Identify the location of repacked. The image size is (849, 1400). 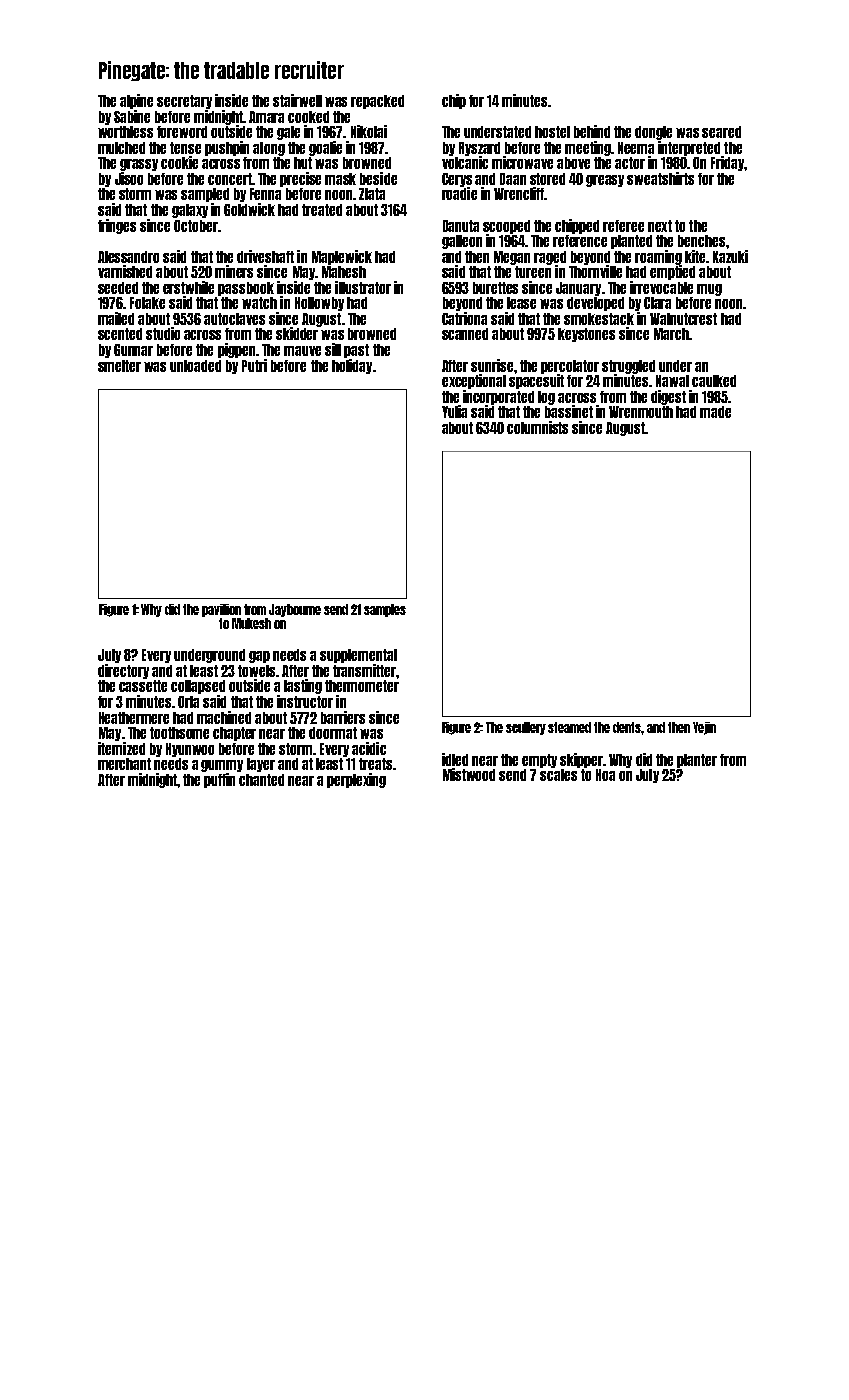
(377, 102).
